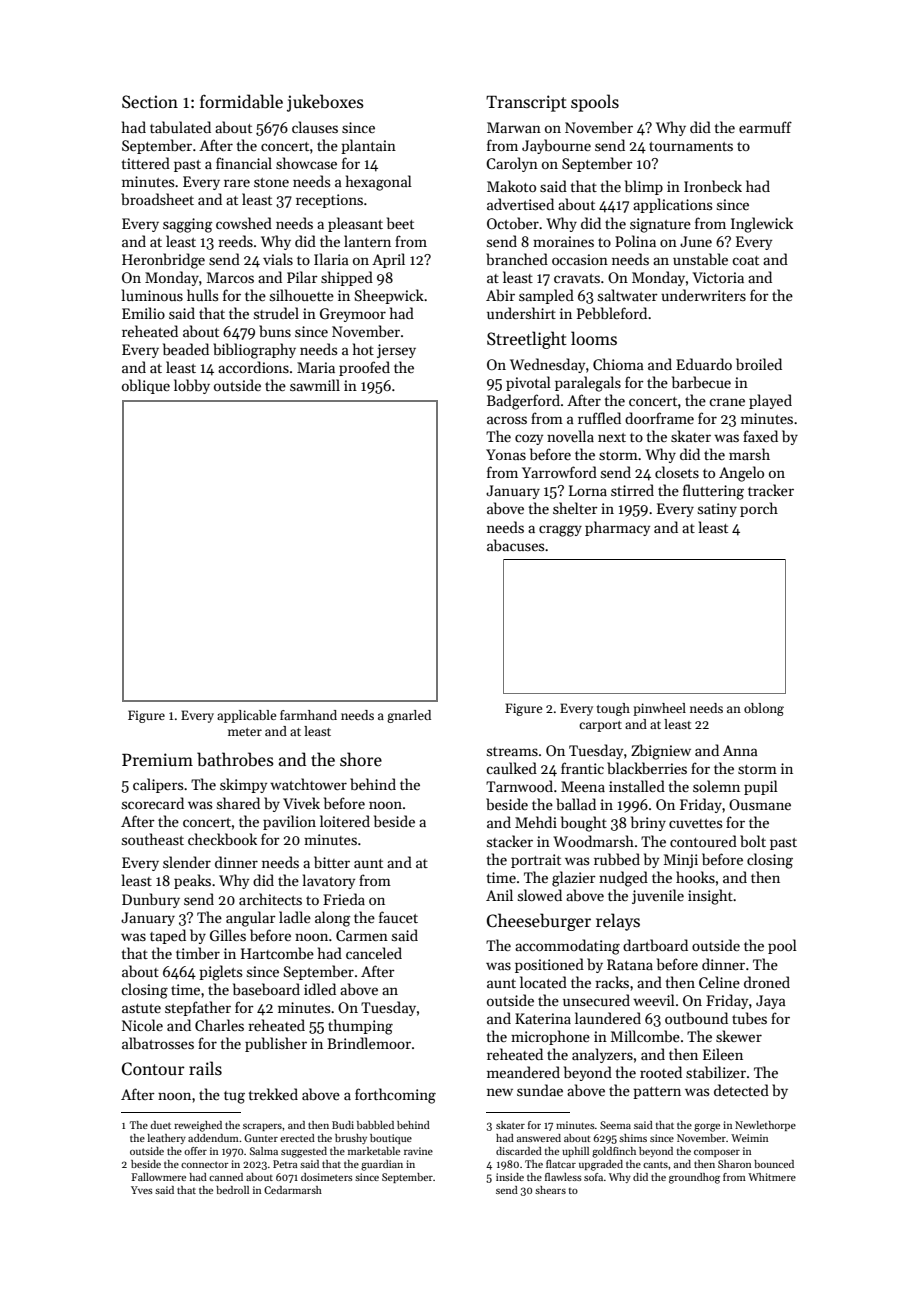 The image size is (924, 1314). What do you see at coordinates (618, 364) in the image?
I see `Chioma` at bounding box center [618, 364].
